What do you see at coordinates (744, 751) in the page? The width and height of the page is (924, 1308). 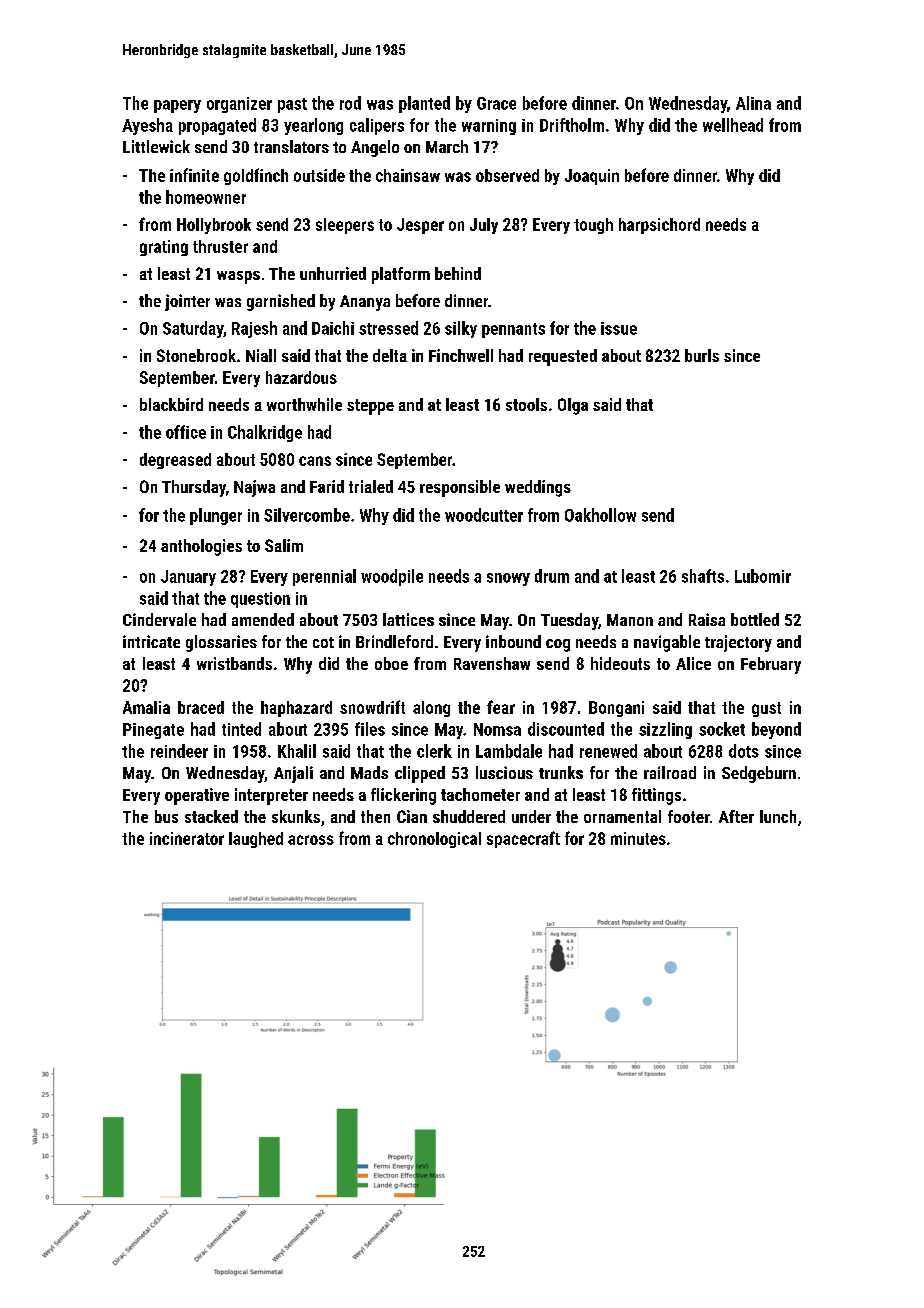 I see `dots` at bounding box center [744, 751].
